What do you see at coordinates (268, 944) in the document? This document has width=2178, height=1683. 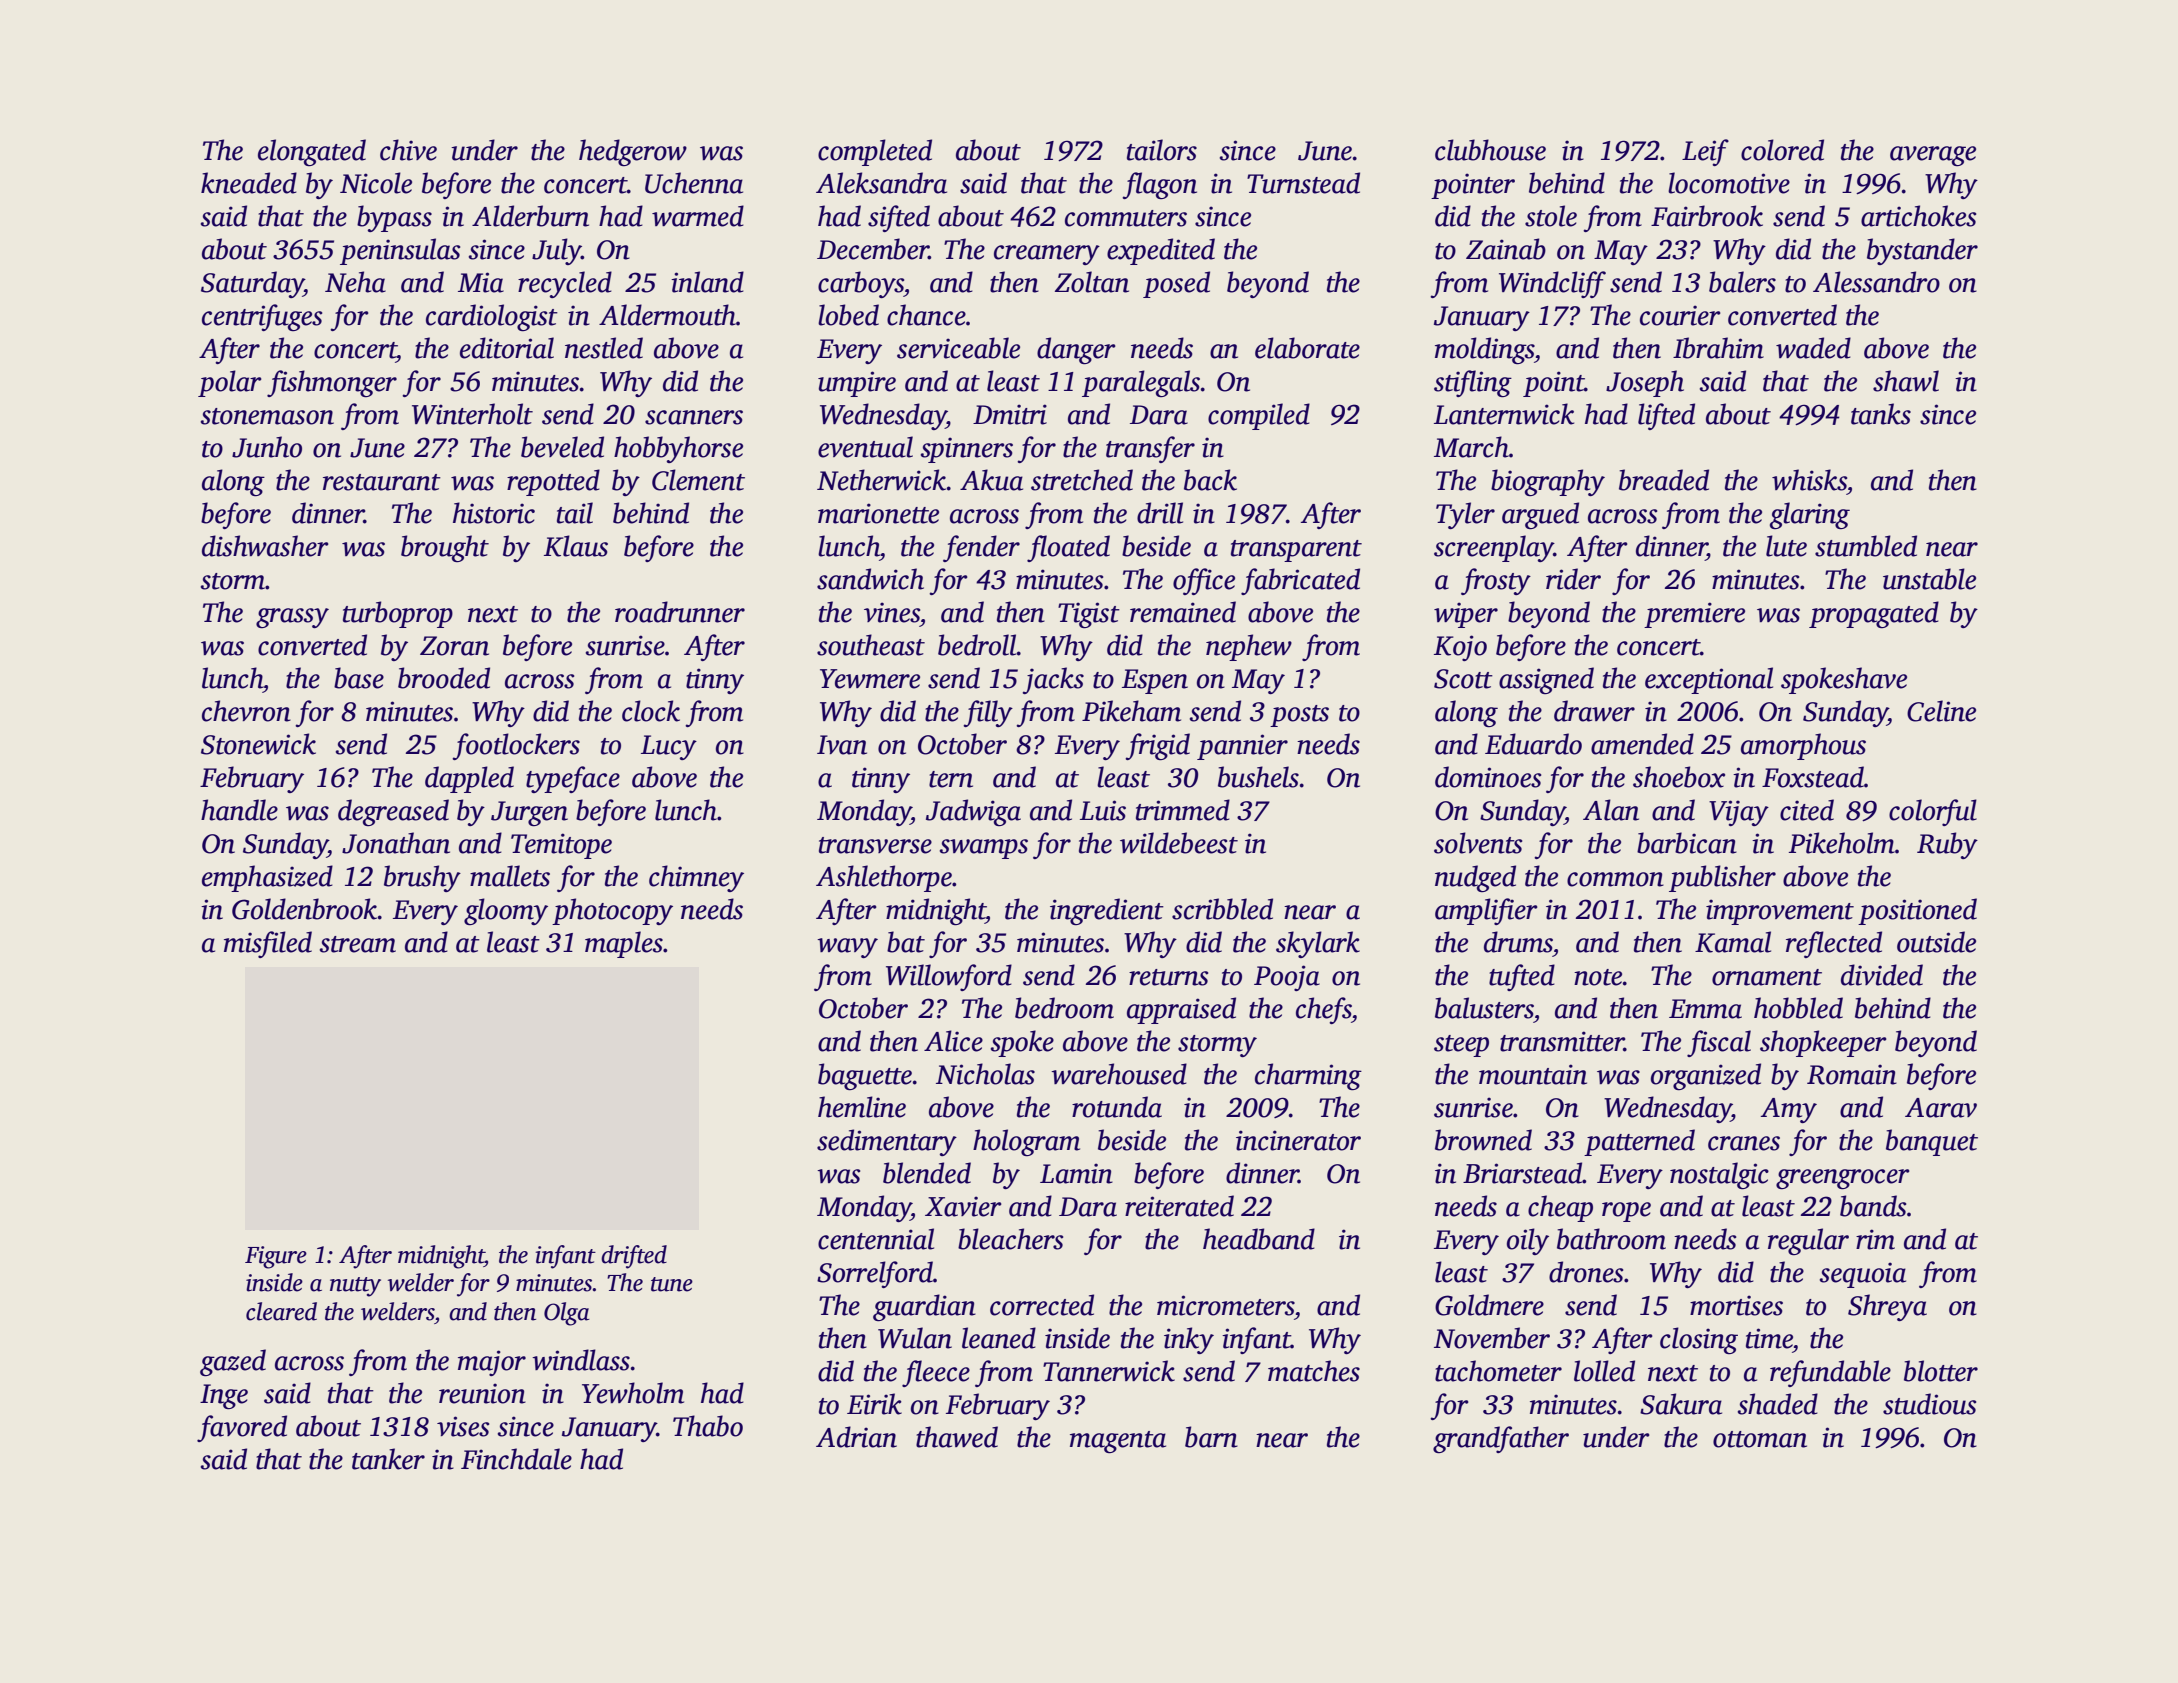 I see `misfiled` at bounding box center [268, 944].
